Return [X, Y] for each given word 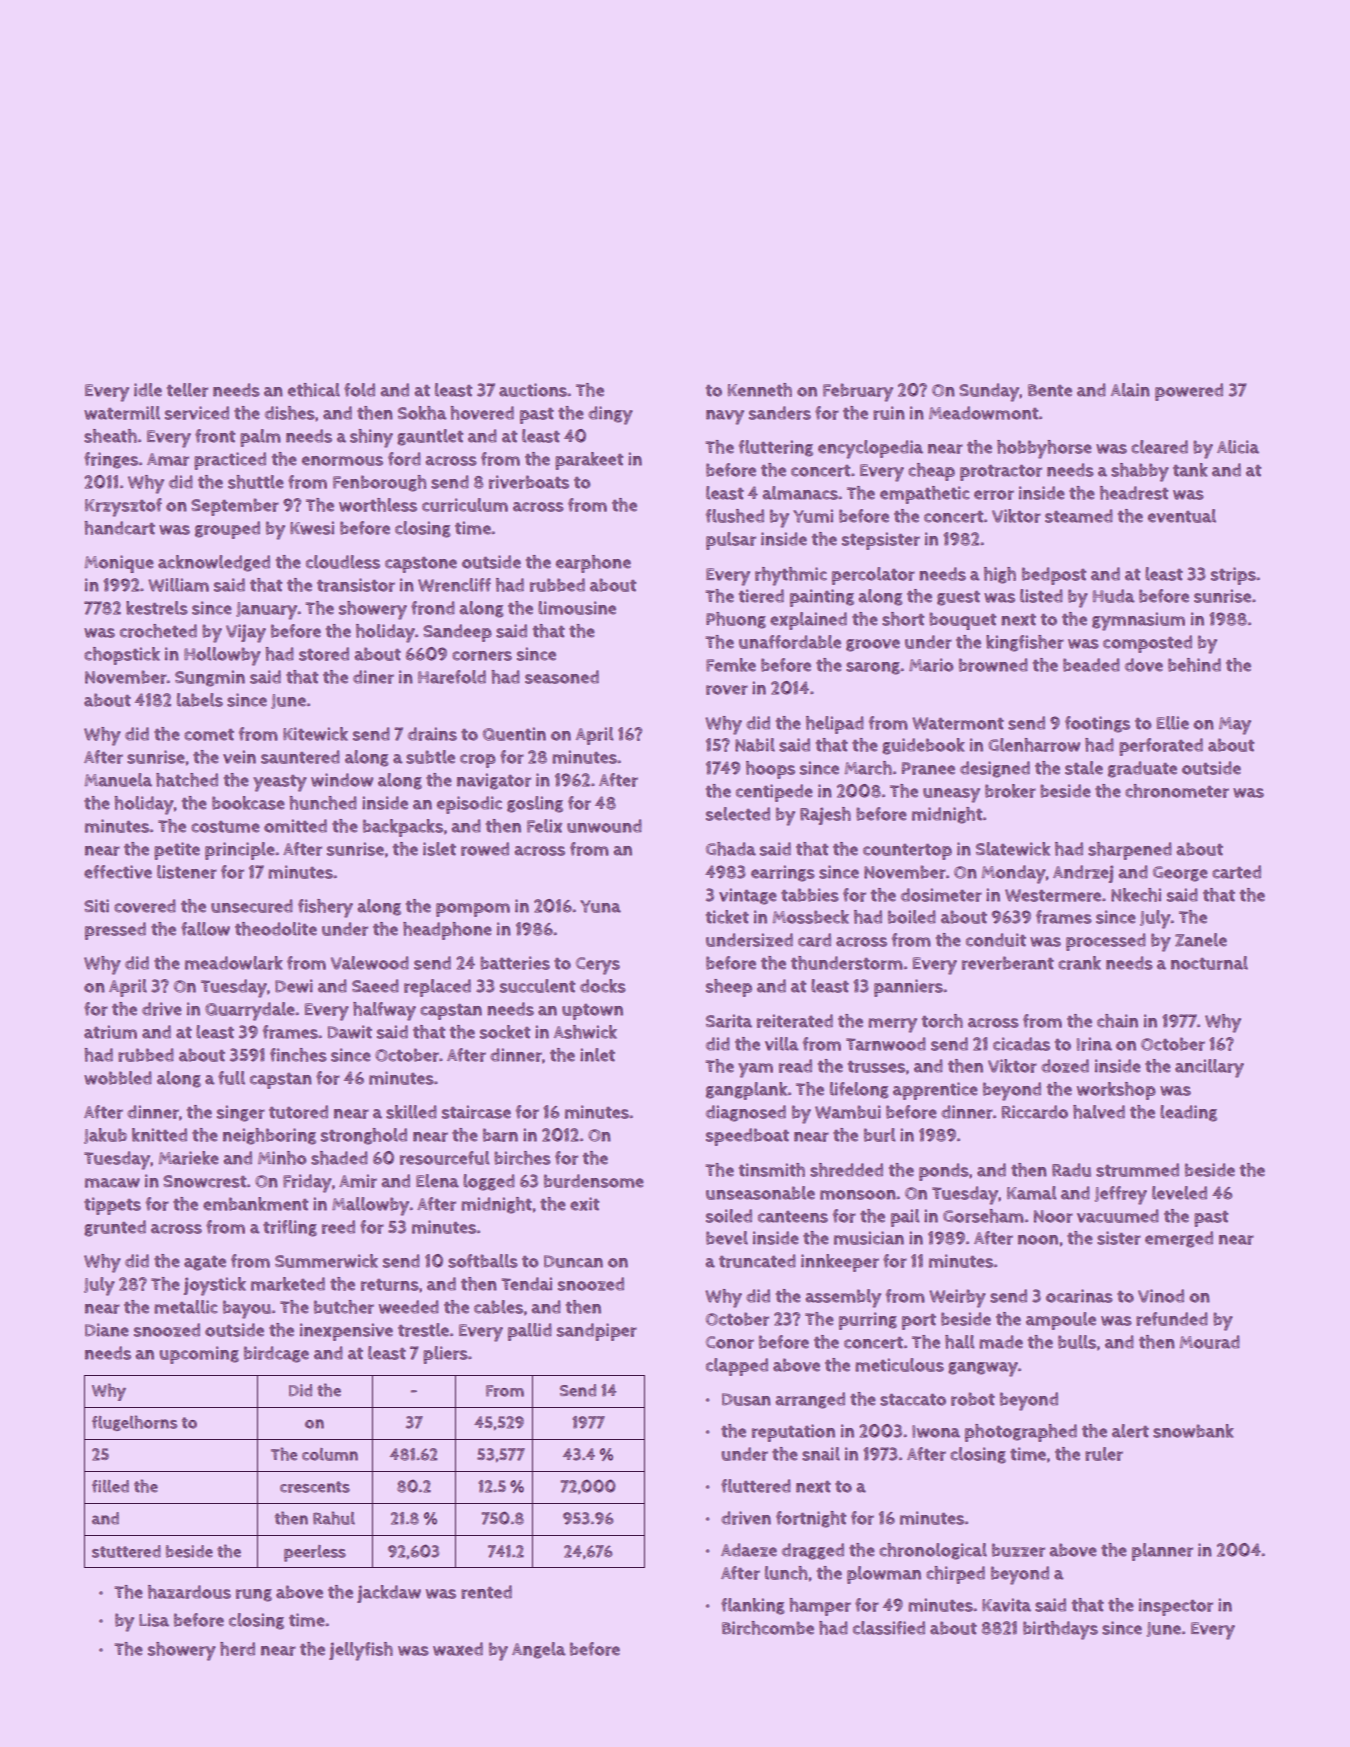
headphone [447, 931]
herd [237, 1649]
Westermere [1053, 895]
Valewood [370, 963]
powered [1189, 392]
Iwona [936, 1431]
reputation [793, 1433]
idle [148, 390]
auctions [533, 390]
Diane [107, 1330]
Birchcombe [768, 1628]
